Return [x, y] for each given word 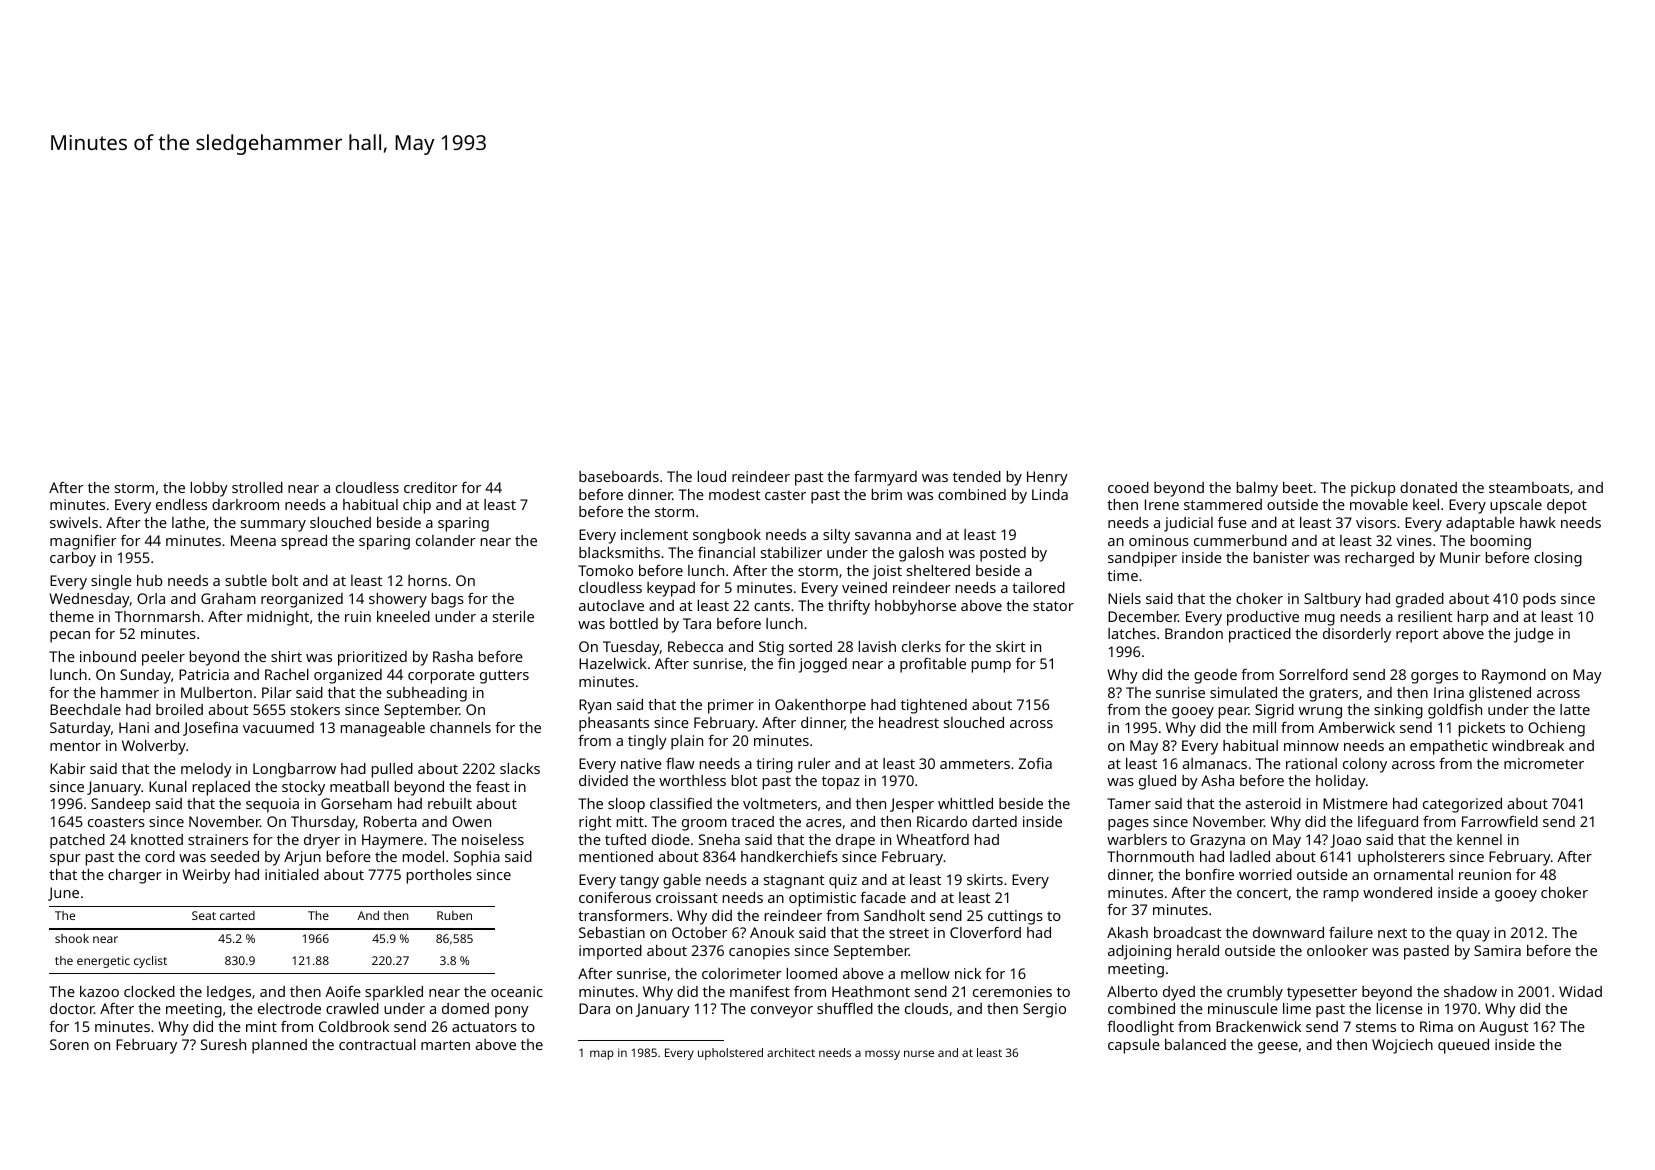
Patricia [204, 674]
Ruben [454, 915]
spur [65, 860]
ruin [358, 616]
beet [1298, 487]
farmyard [885, 478]
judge [1534, 635]
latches [1132, 633]
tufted [625, 839]
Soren [69, 1044]
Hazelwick [613, 663]
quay [1473, 936]
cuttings [1015, 917]
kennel [1479, 839]
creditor [431, 487]
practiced [1260, 635]
